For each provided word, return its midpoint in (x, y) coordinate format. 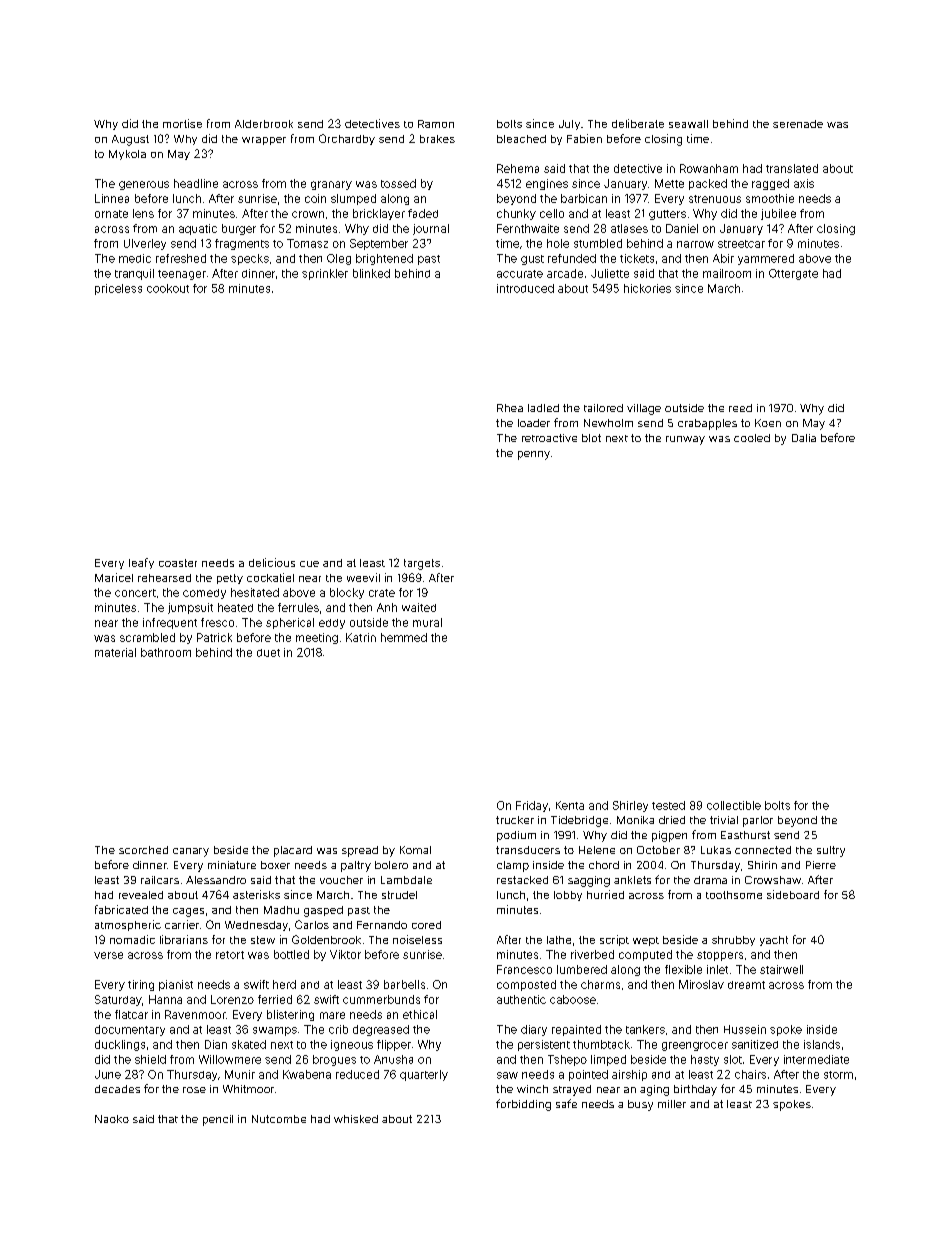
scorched (143, 850)
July (569, 125)
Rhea (510, 408)
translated (792, 168)
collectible (734, 805)
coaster (178, 563)
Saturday (118, 1000)
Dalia (804, 438)
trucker (515, 820)
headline (196, 183)
